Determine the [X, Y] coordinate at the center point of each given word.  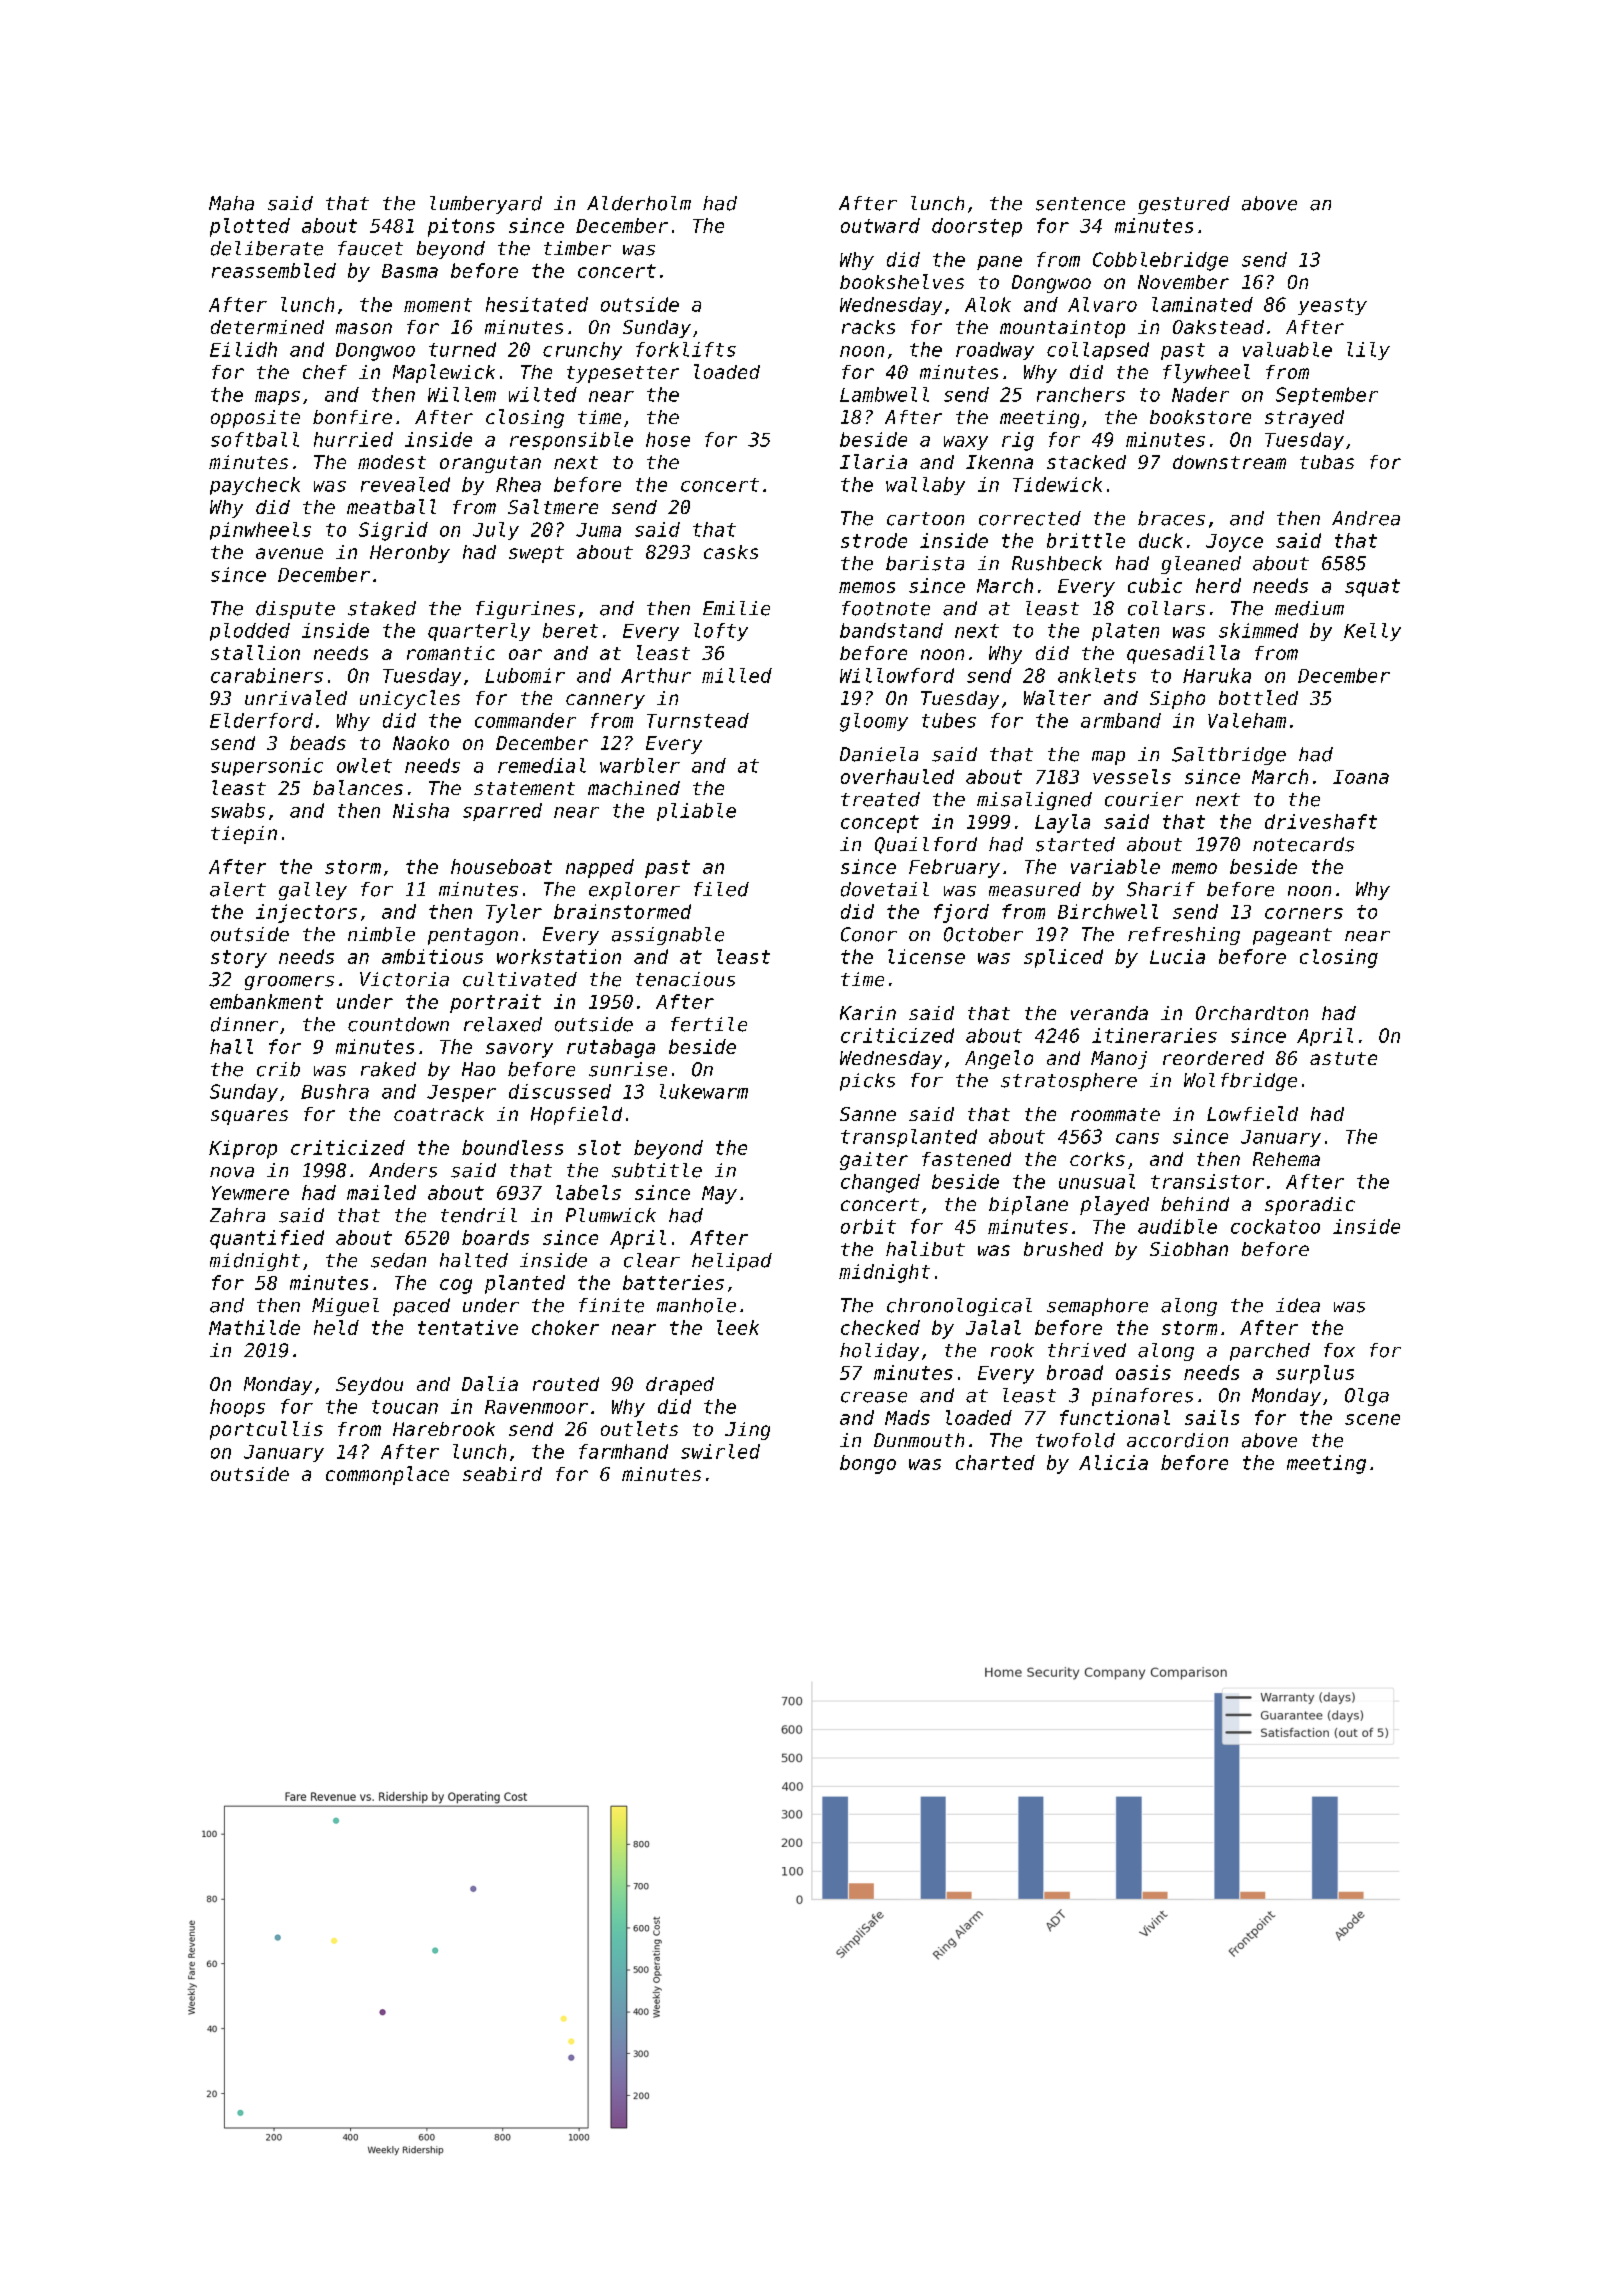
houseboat [501, 866]
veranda [1109, 1013]
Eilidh [243, 349]
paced [421, 1307]
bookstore [1200, 417]
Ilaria [873, 461]
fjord [961, 913]
